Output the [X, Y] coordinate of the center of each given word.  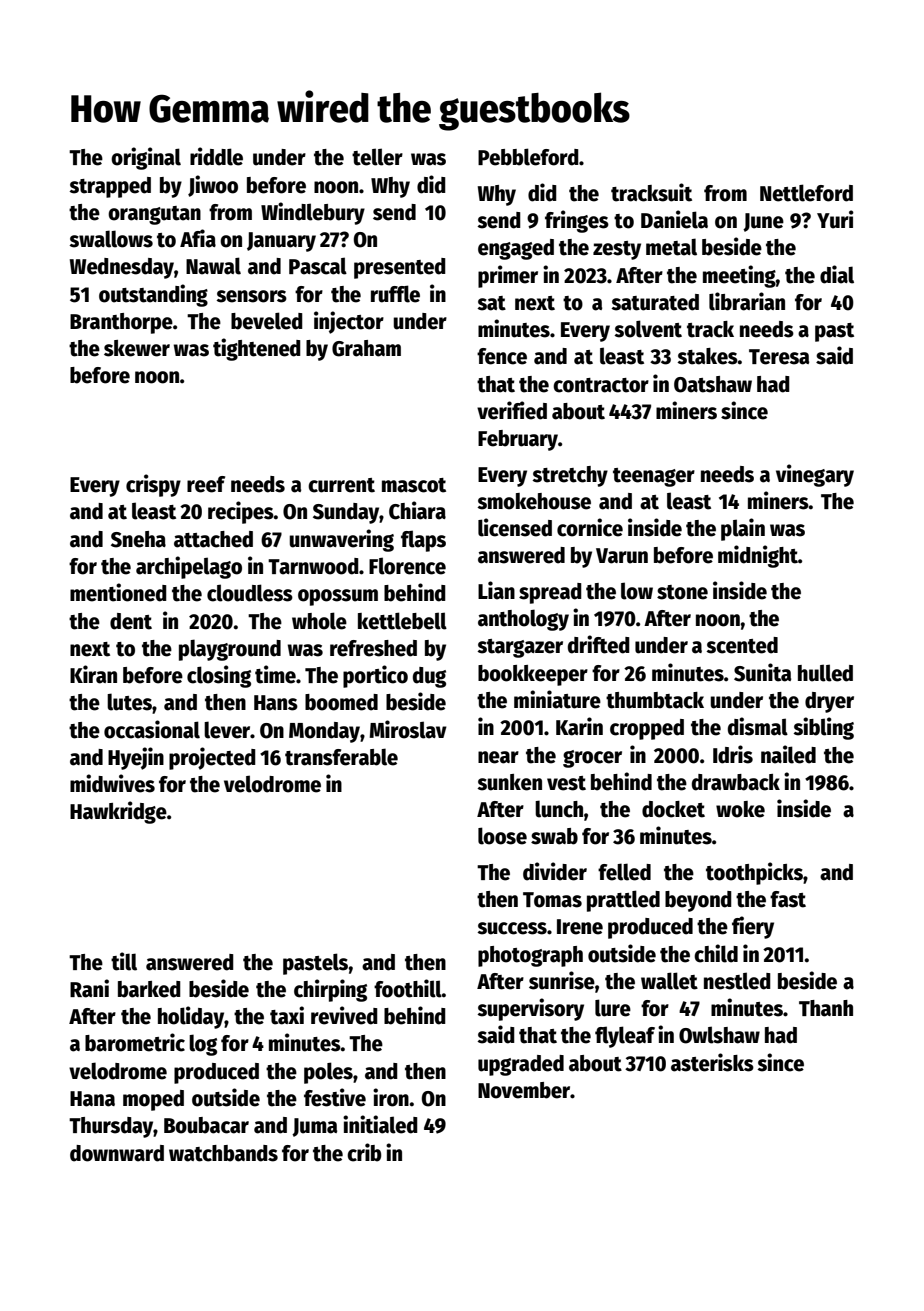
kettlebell [402, 621]
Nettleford [806, 193]
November [524, 1090]
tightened [257, 349]
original [146, 158]
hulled [825, 673]
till [124, 961]
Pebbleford [528, 157]
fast [788, 899]
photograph [530, 956]
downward [117, 1153]
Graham [366, 348]
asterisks [712, 1062]
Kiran [93, 674]
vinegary [815, 475]
